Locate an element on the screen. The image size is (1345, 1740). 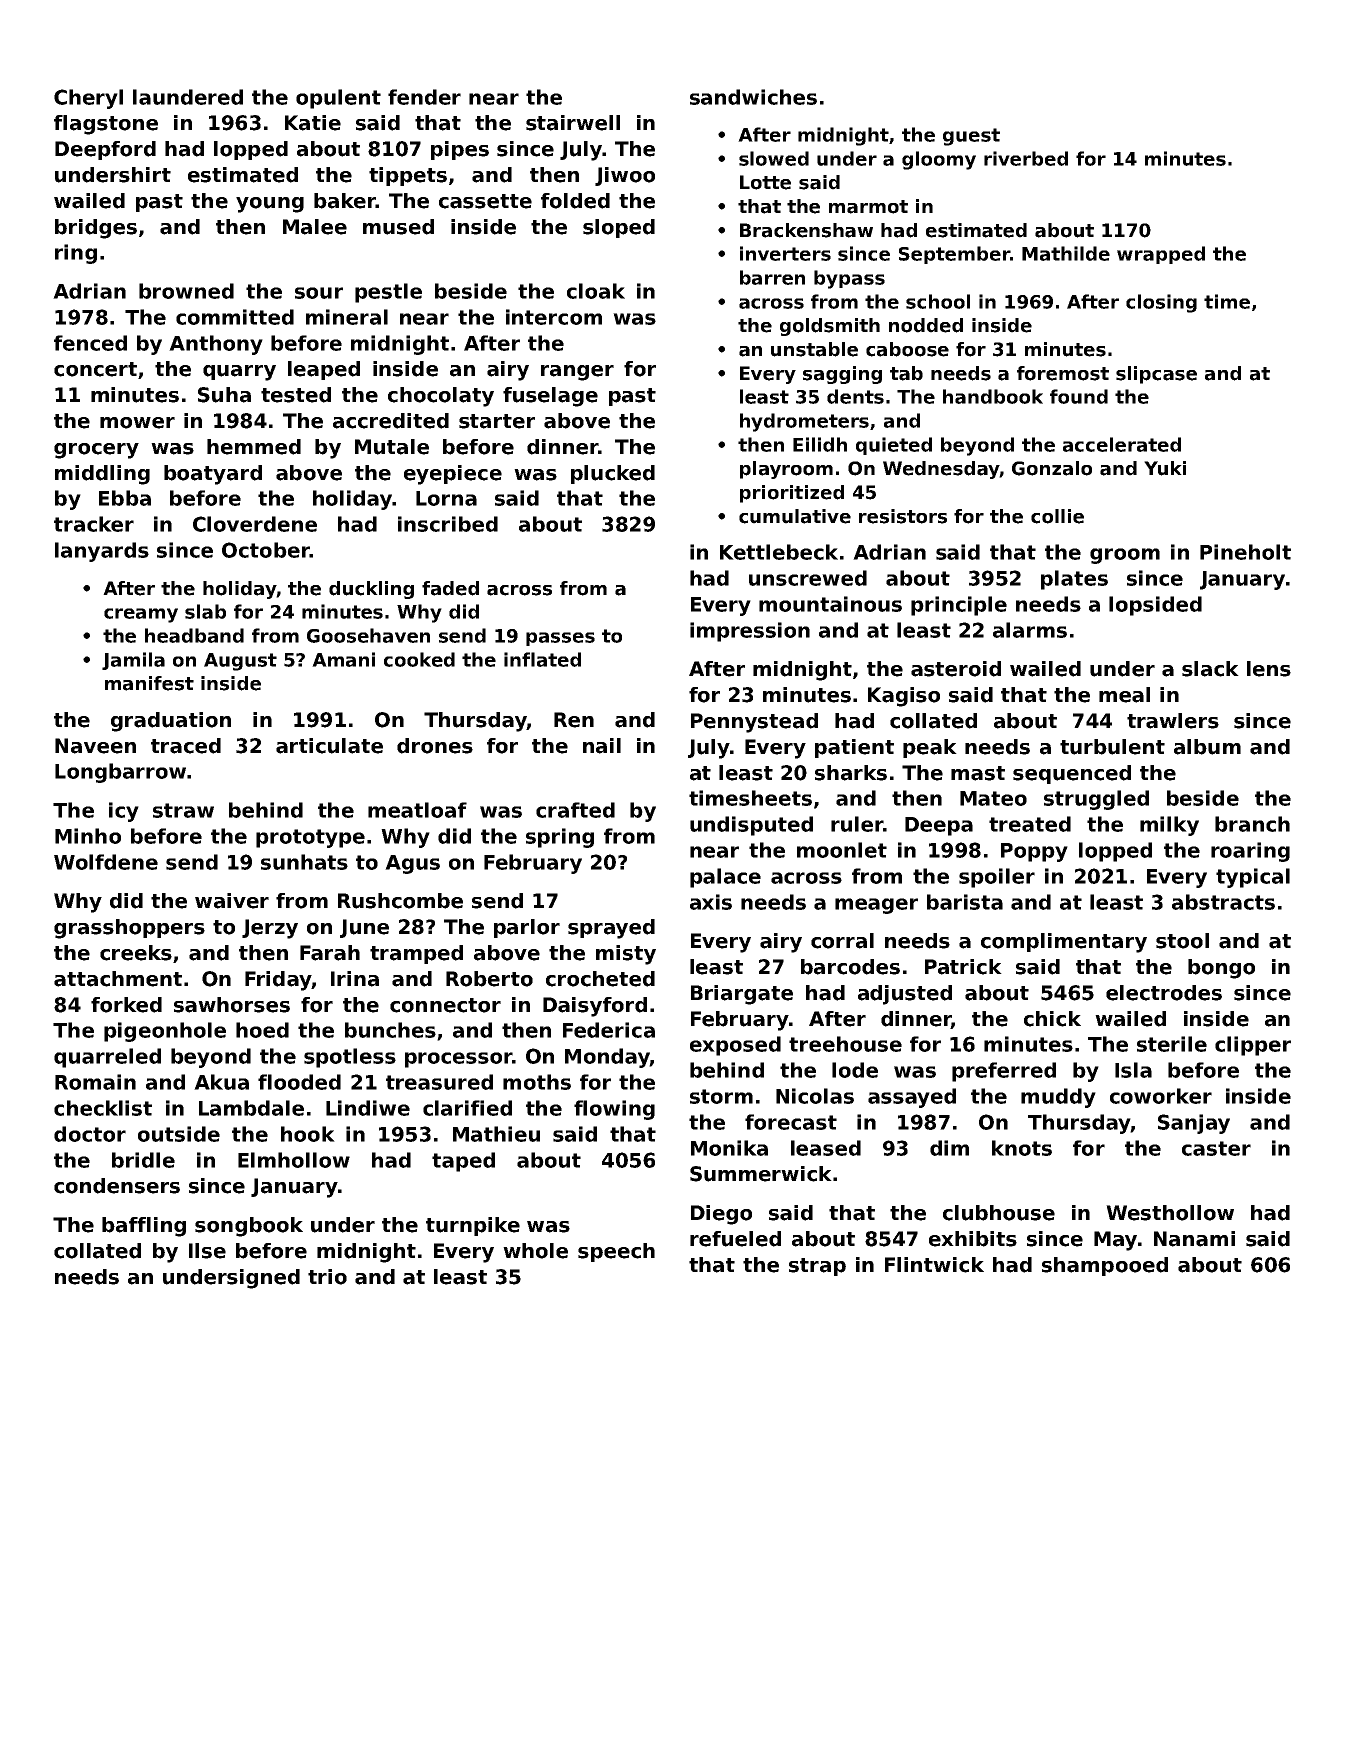
forked is located at coordinates (126, 1005).
